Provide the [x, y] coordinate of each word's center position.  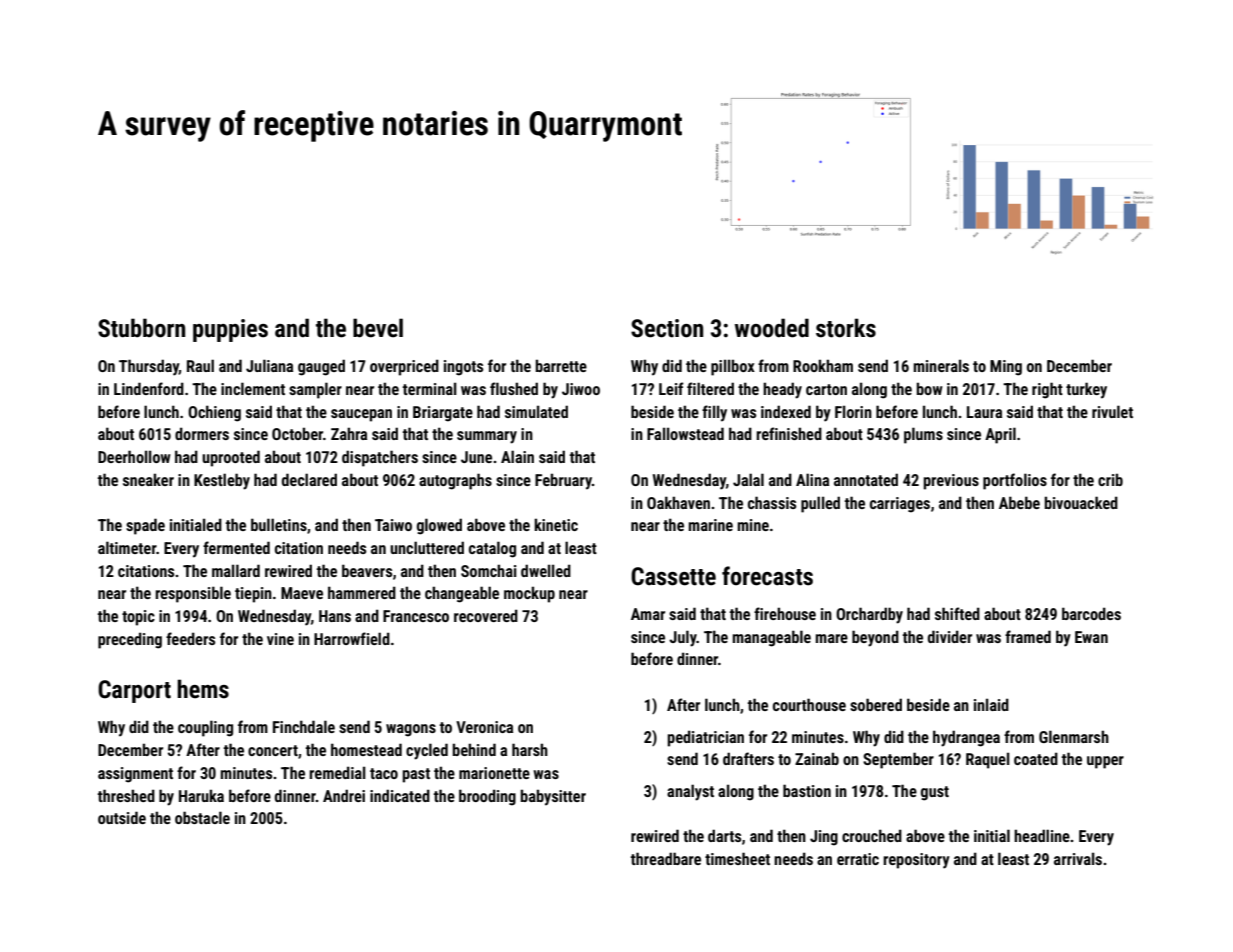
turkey [1086, 390]
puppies [230, 330]
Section [667, 328]
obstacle [202, 817]
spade [145, 526]
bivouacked [1081, 502]
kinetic [556, 524]
